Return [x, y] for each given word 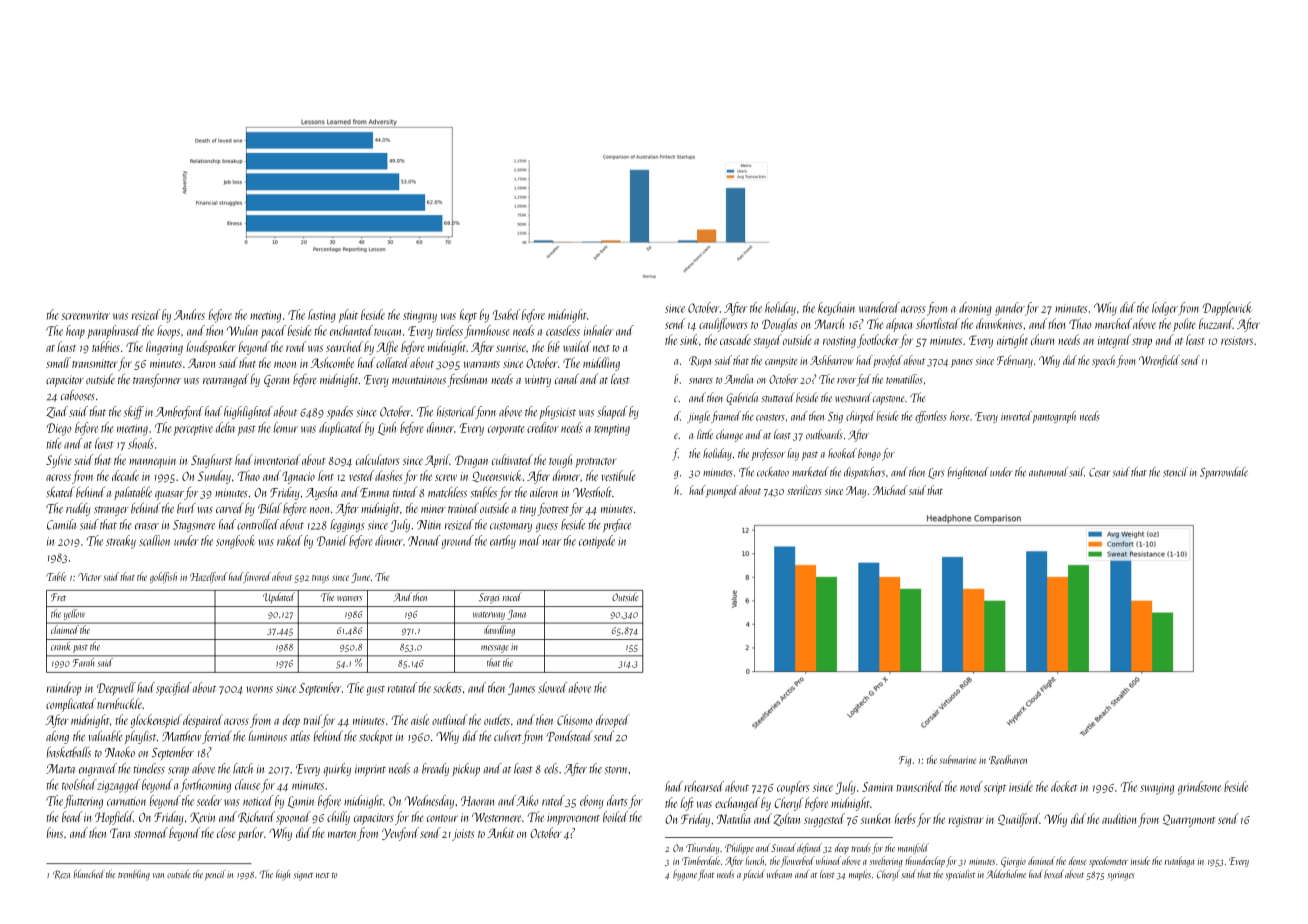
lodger [1165, 309]
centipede [597, 542]
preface [617, 525]
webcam [779, 874]
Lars [936, 473]
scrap [178, 771]
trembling [134, 875]
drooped [613, 721]
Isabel [506, 314]
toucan [387, 332]
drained [1041, 860]
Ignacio [298, 477]
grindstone [1199, 788]
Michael [890, 490]
